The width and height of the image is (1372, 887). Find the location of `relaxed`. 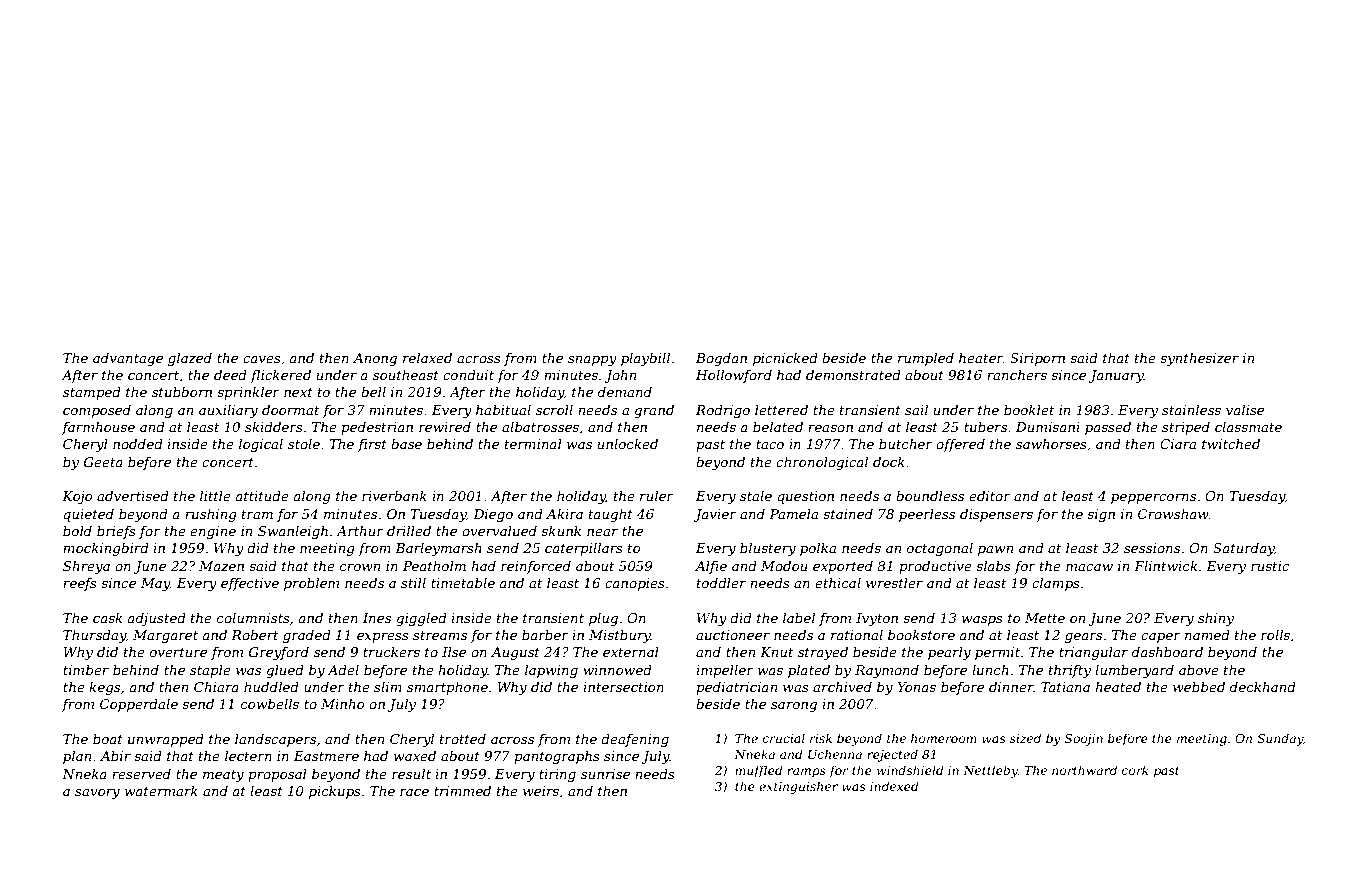

relaxed is located at coordinates (427, 358).
